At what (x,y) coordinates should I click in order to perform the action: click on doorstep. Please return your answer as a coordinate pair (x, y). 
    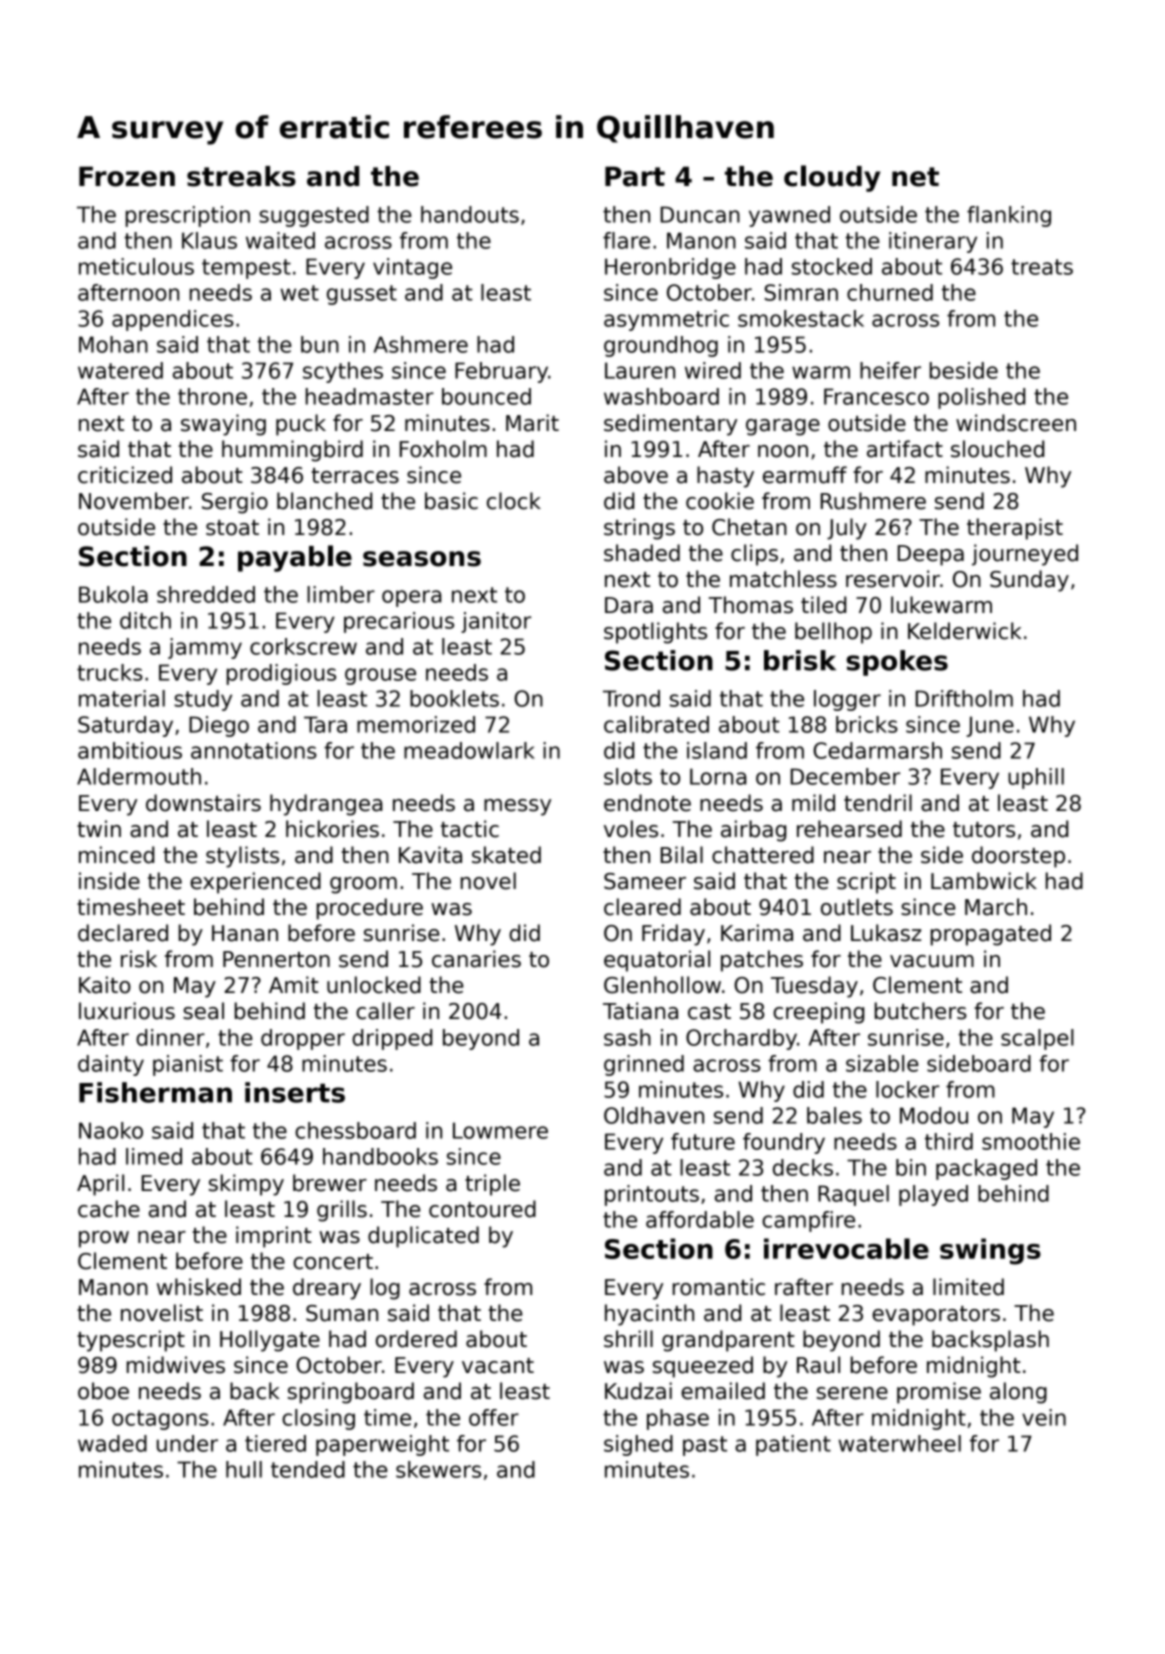
    Looking at the image, I should click on (1018, 857).
